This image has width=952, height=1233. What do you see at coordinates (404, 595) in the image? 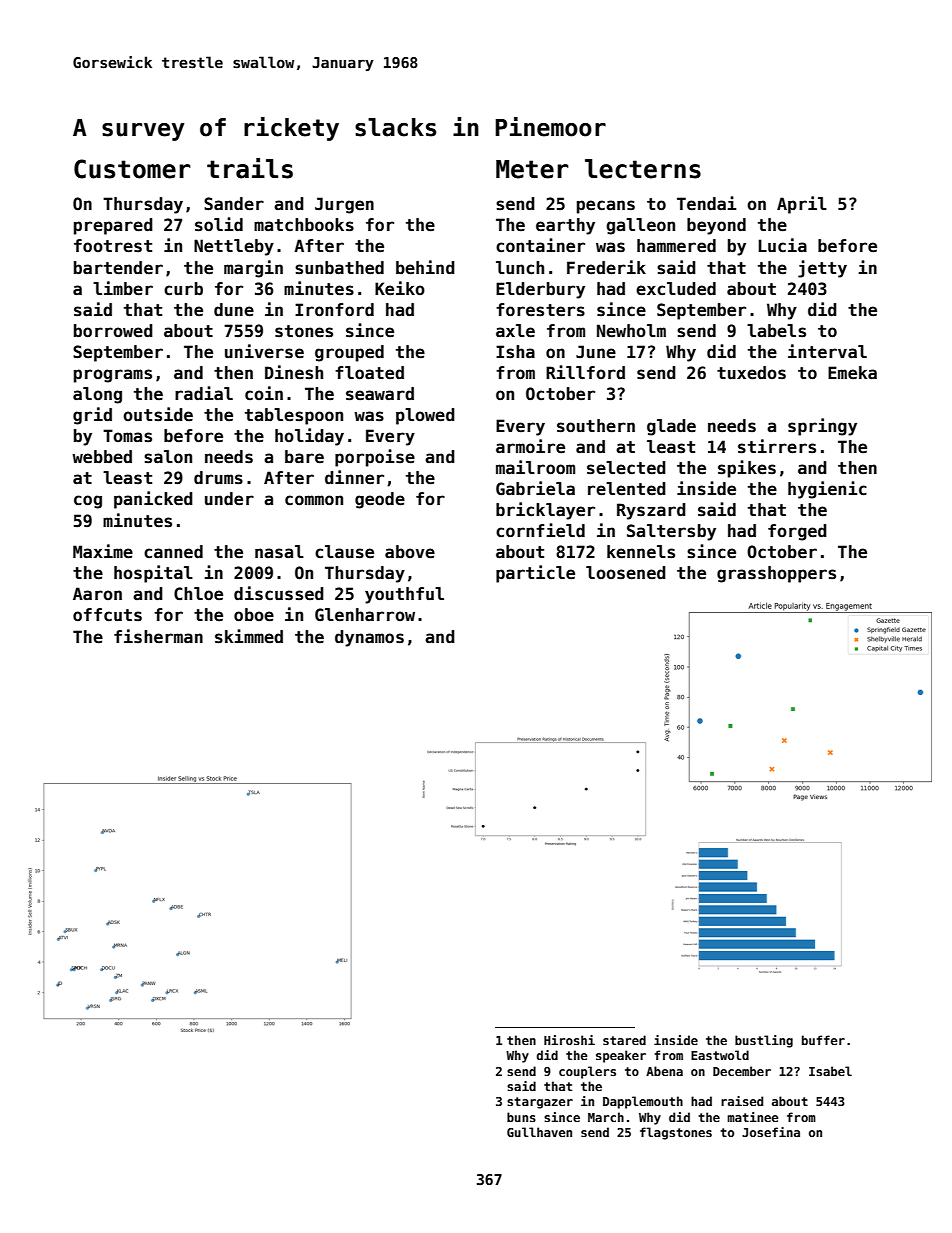
I see `youthful` at bounding box center [404, 595].
